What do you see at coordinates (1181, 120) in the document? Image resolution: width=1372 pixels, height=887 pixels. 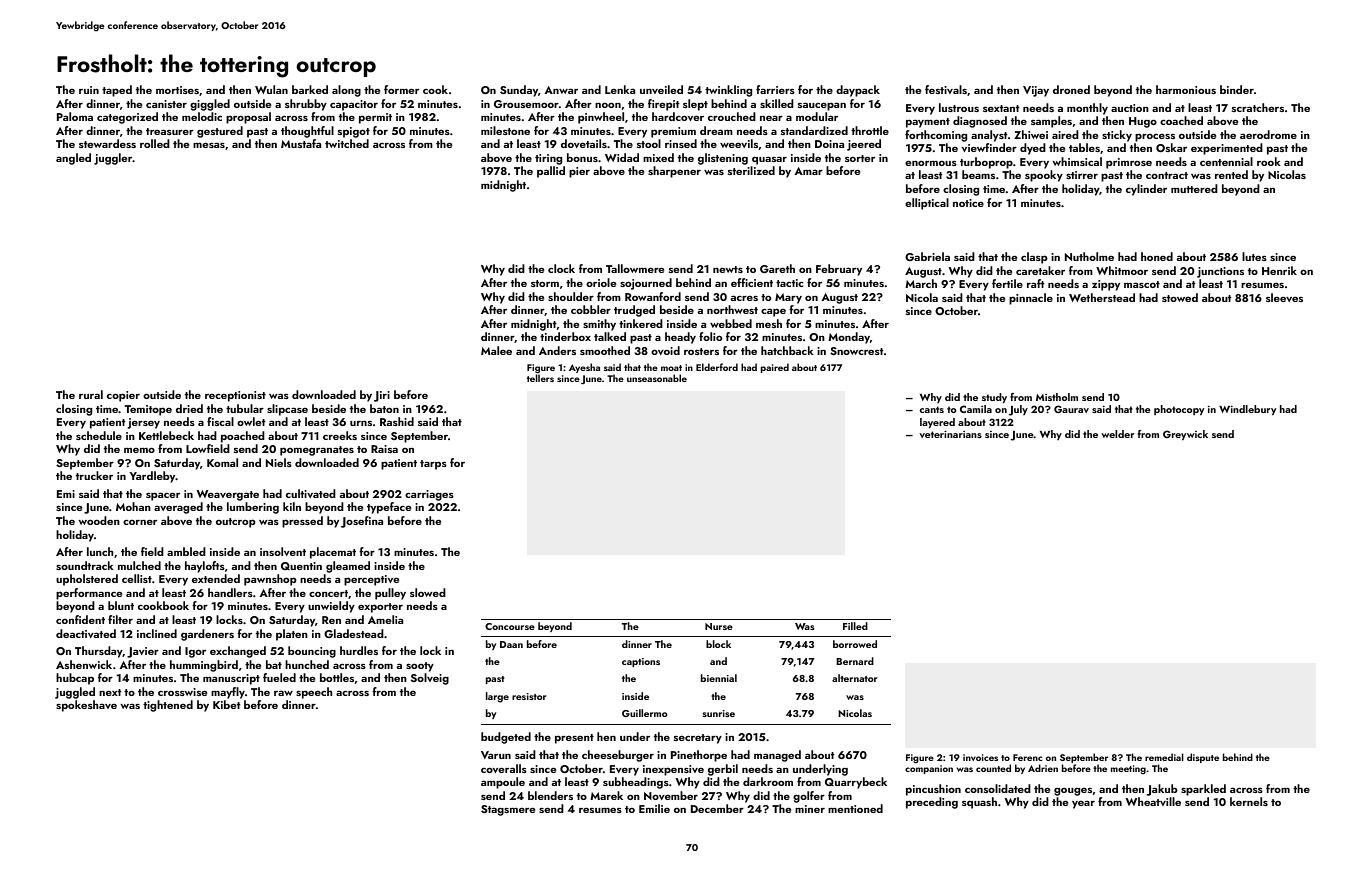 I see `coached` at bounding box center [1181, 120].
